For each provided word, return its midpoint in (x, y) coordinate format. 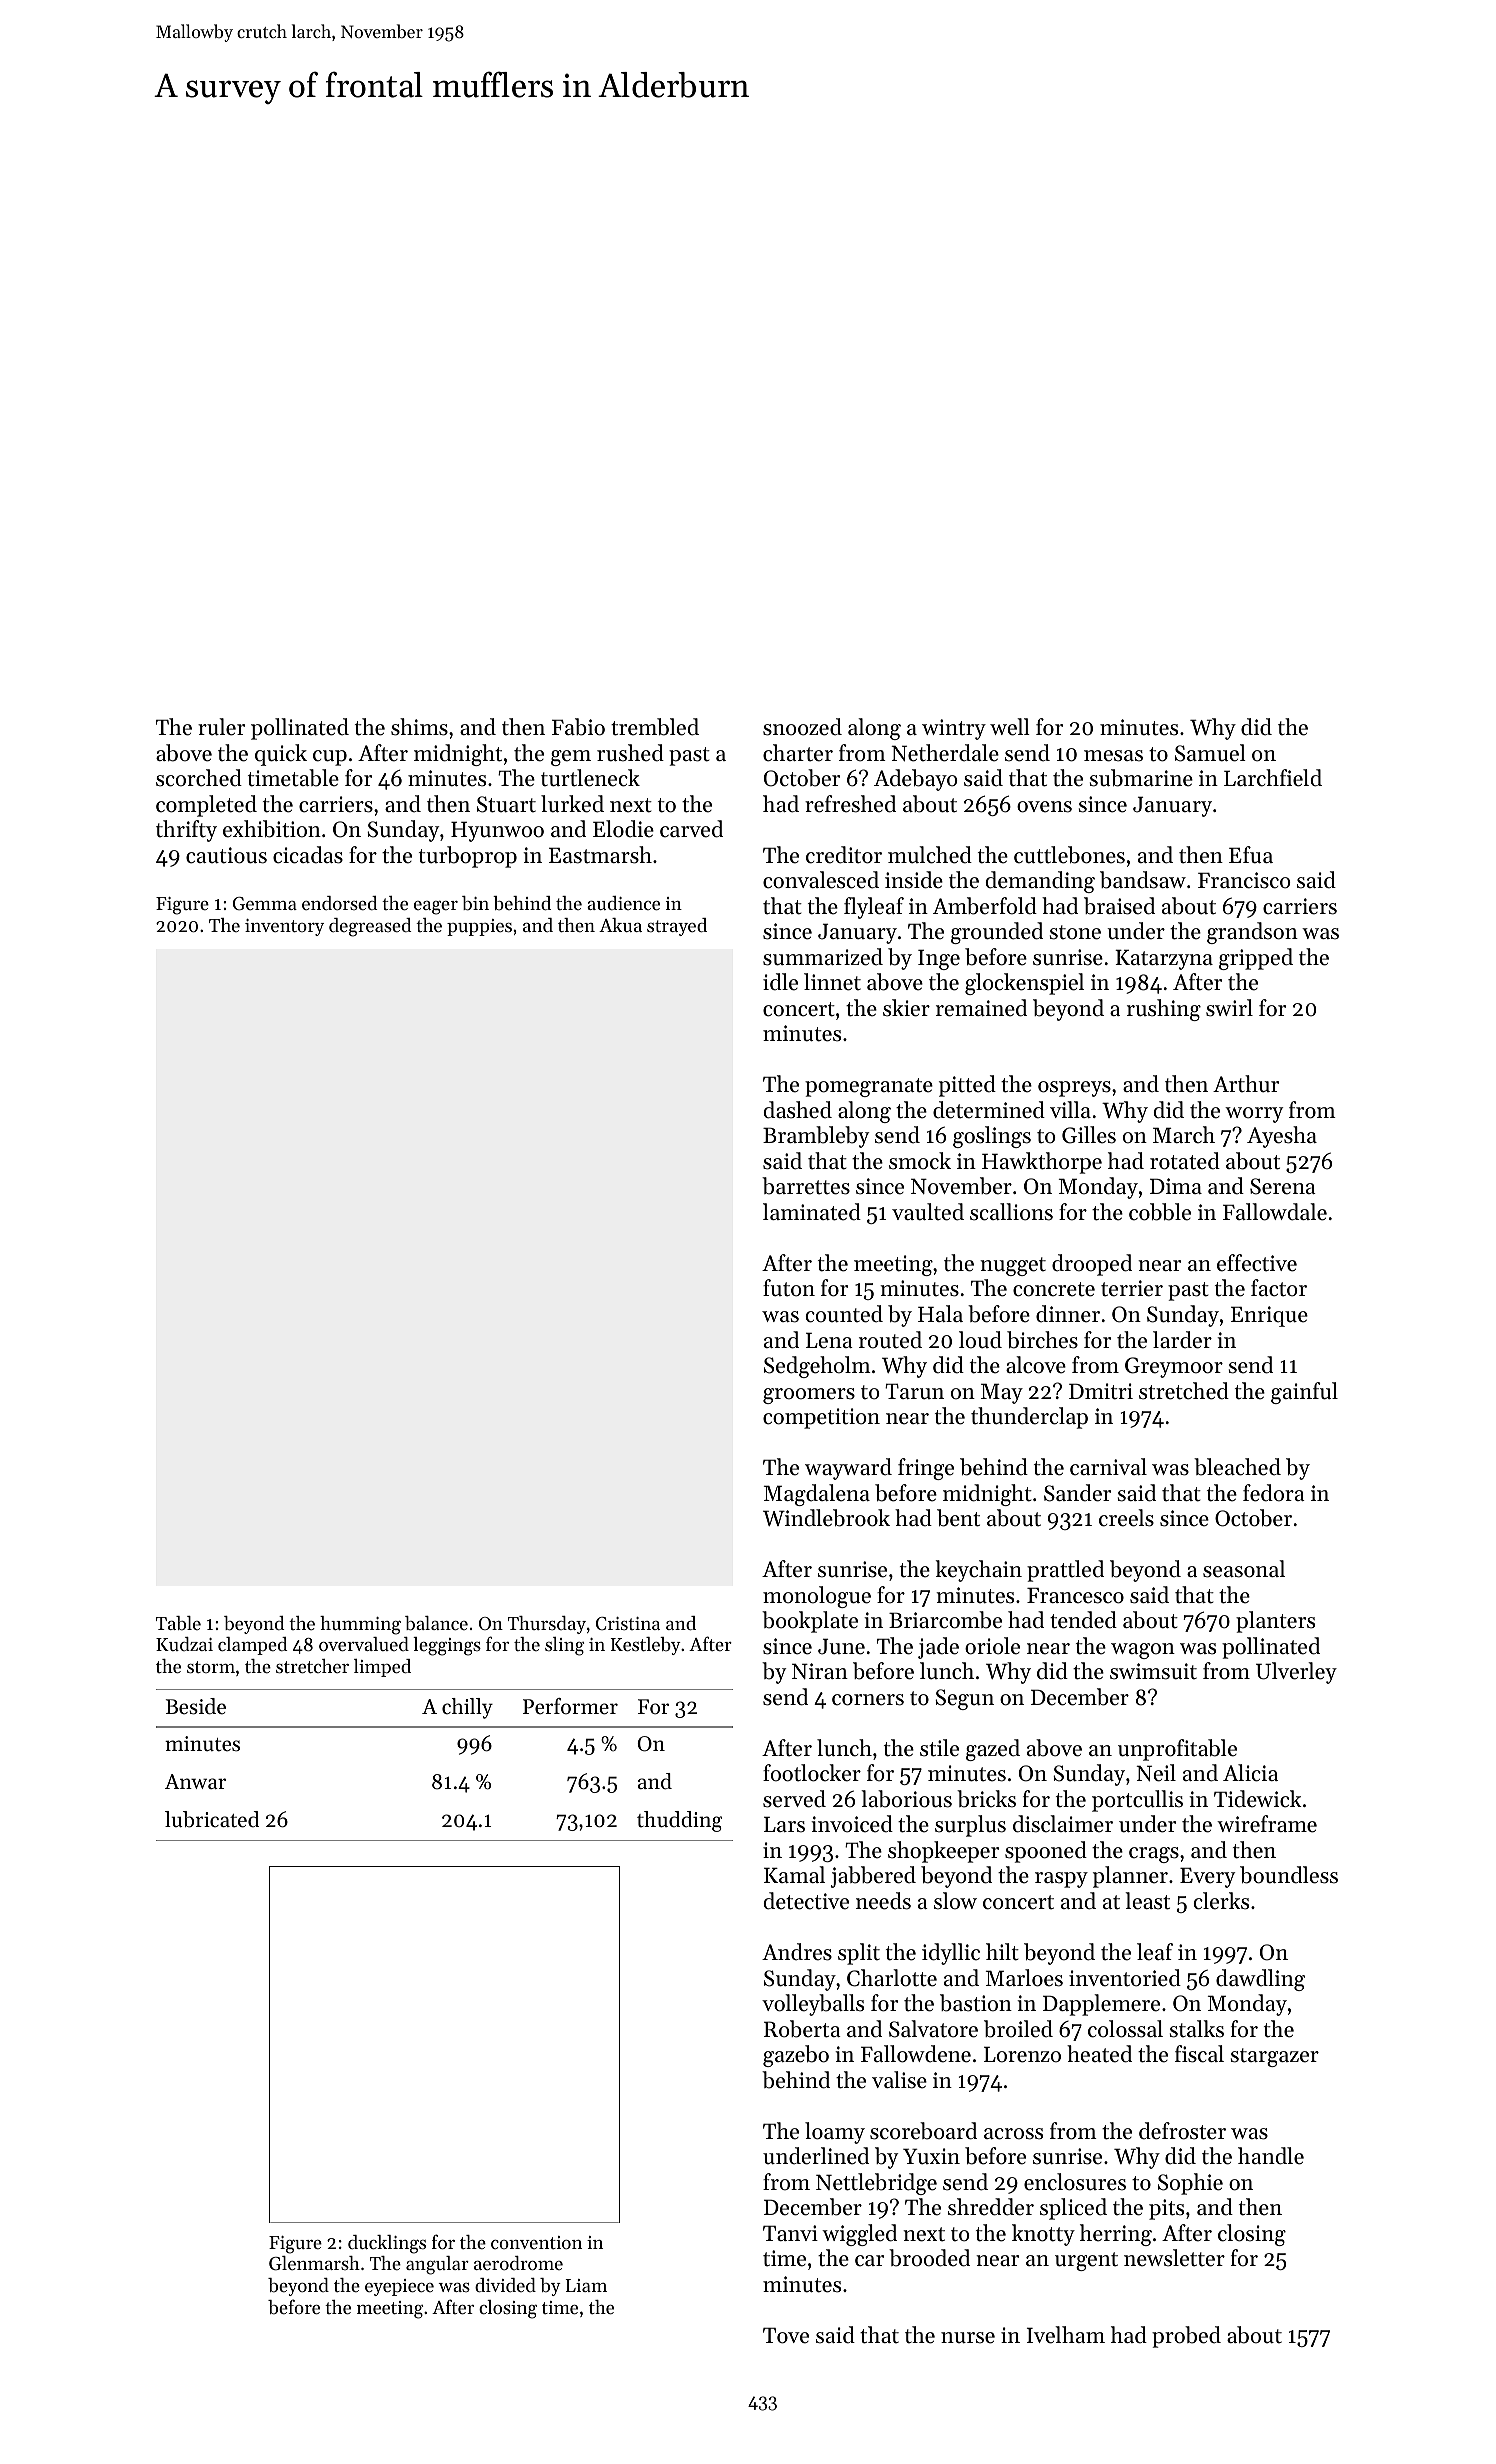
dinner (1068, 1314)
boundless (1289, 1875)
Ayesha (1282, 1137)
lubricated (212, 1819)
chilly (467, 1708)
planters (1275, 1622)
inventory (284, 927)
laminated (812, 1212)
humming (360, 1625)
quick (281, 755)
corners (868, 1700)
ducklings (387, 2244)
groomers (809, 1396)
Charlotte (892, 1978)
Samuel (1210, 753)
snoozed (802, 727)
